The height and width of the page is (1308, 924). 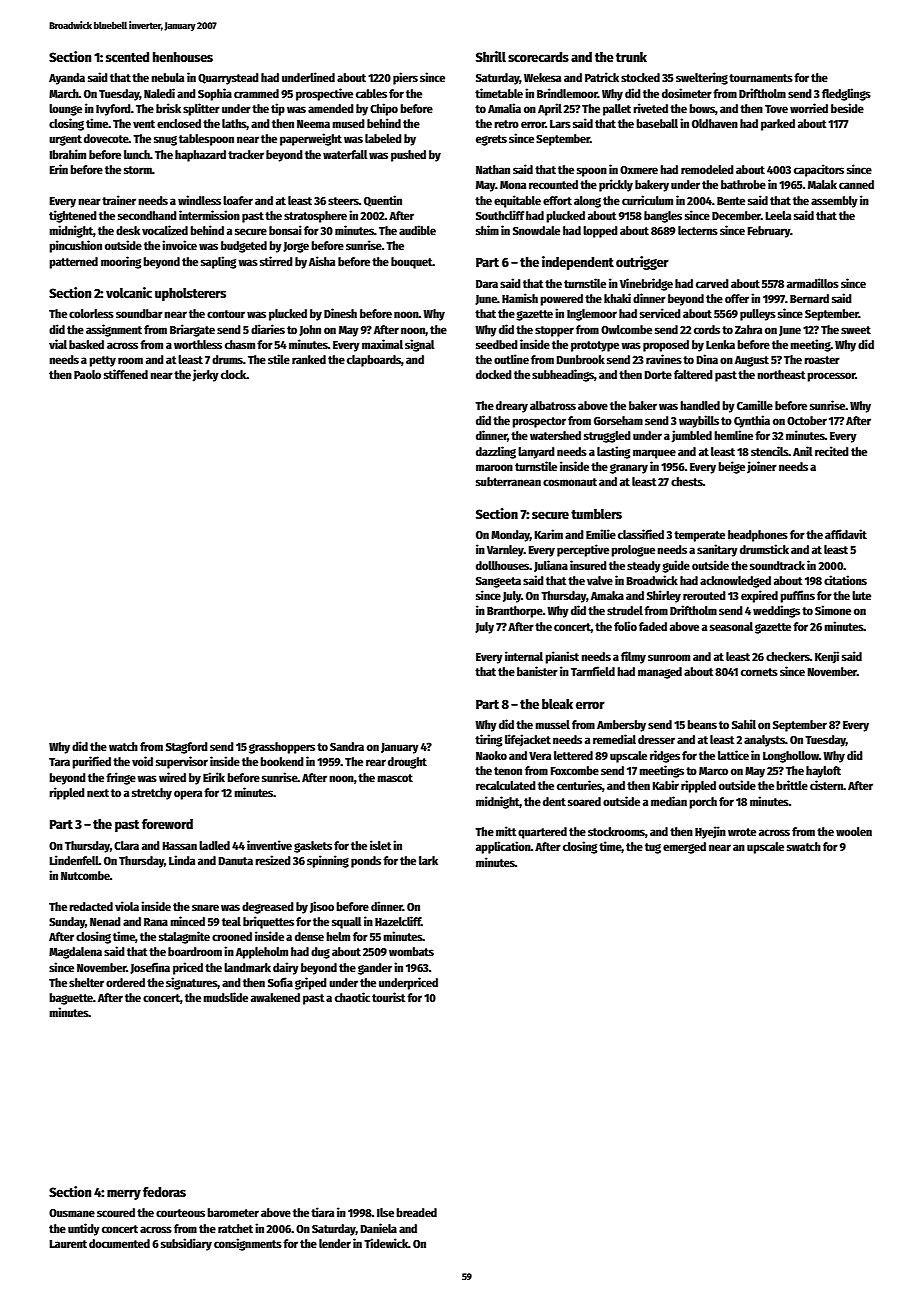 I want to click on breaded, so click(x=416, y=1212).
